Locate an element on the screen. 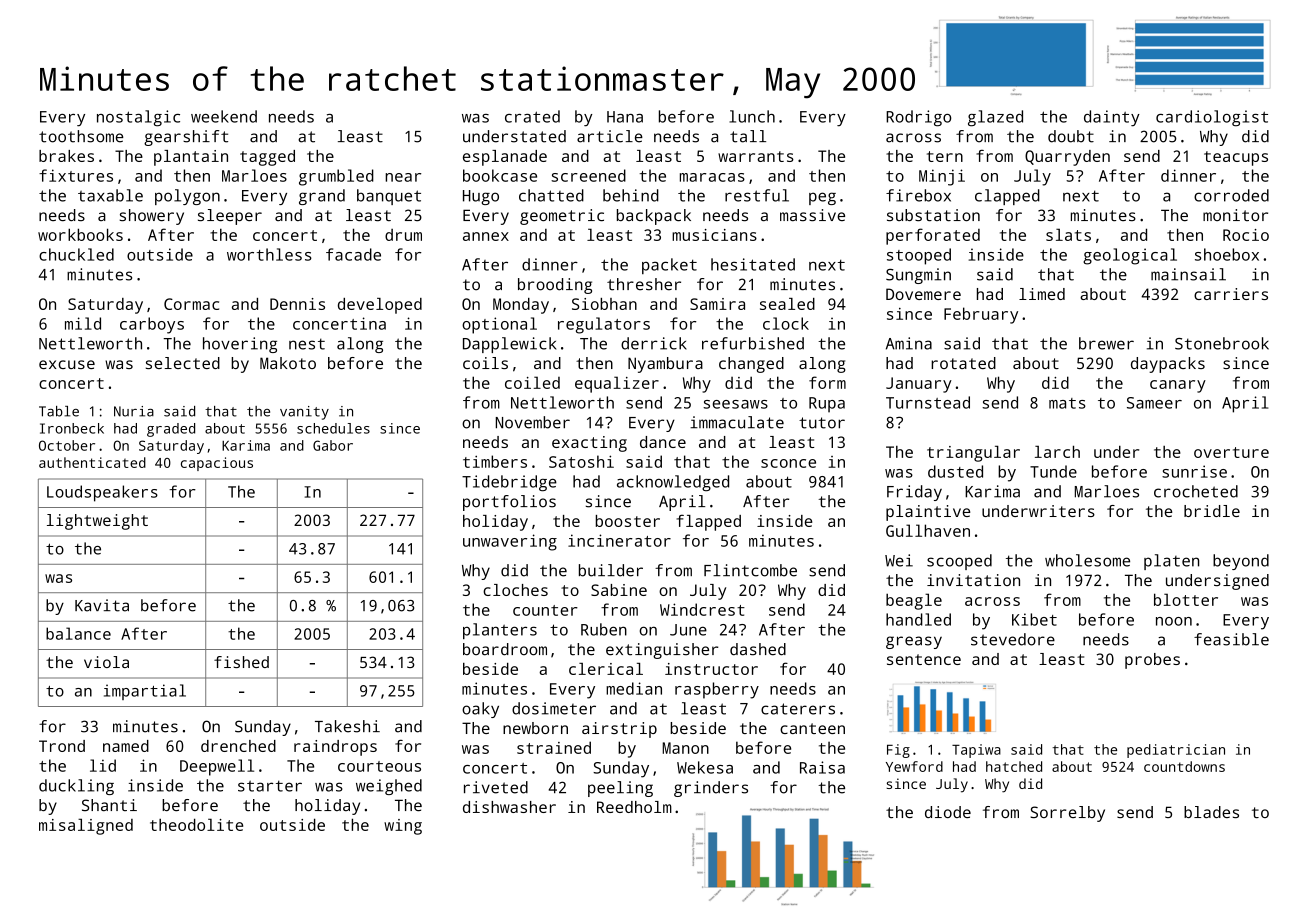 This screenshot has width=1308, height=924. wholesome is located at coordinates (1087, 560).
